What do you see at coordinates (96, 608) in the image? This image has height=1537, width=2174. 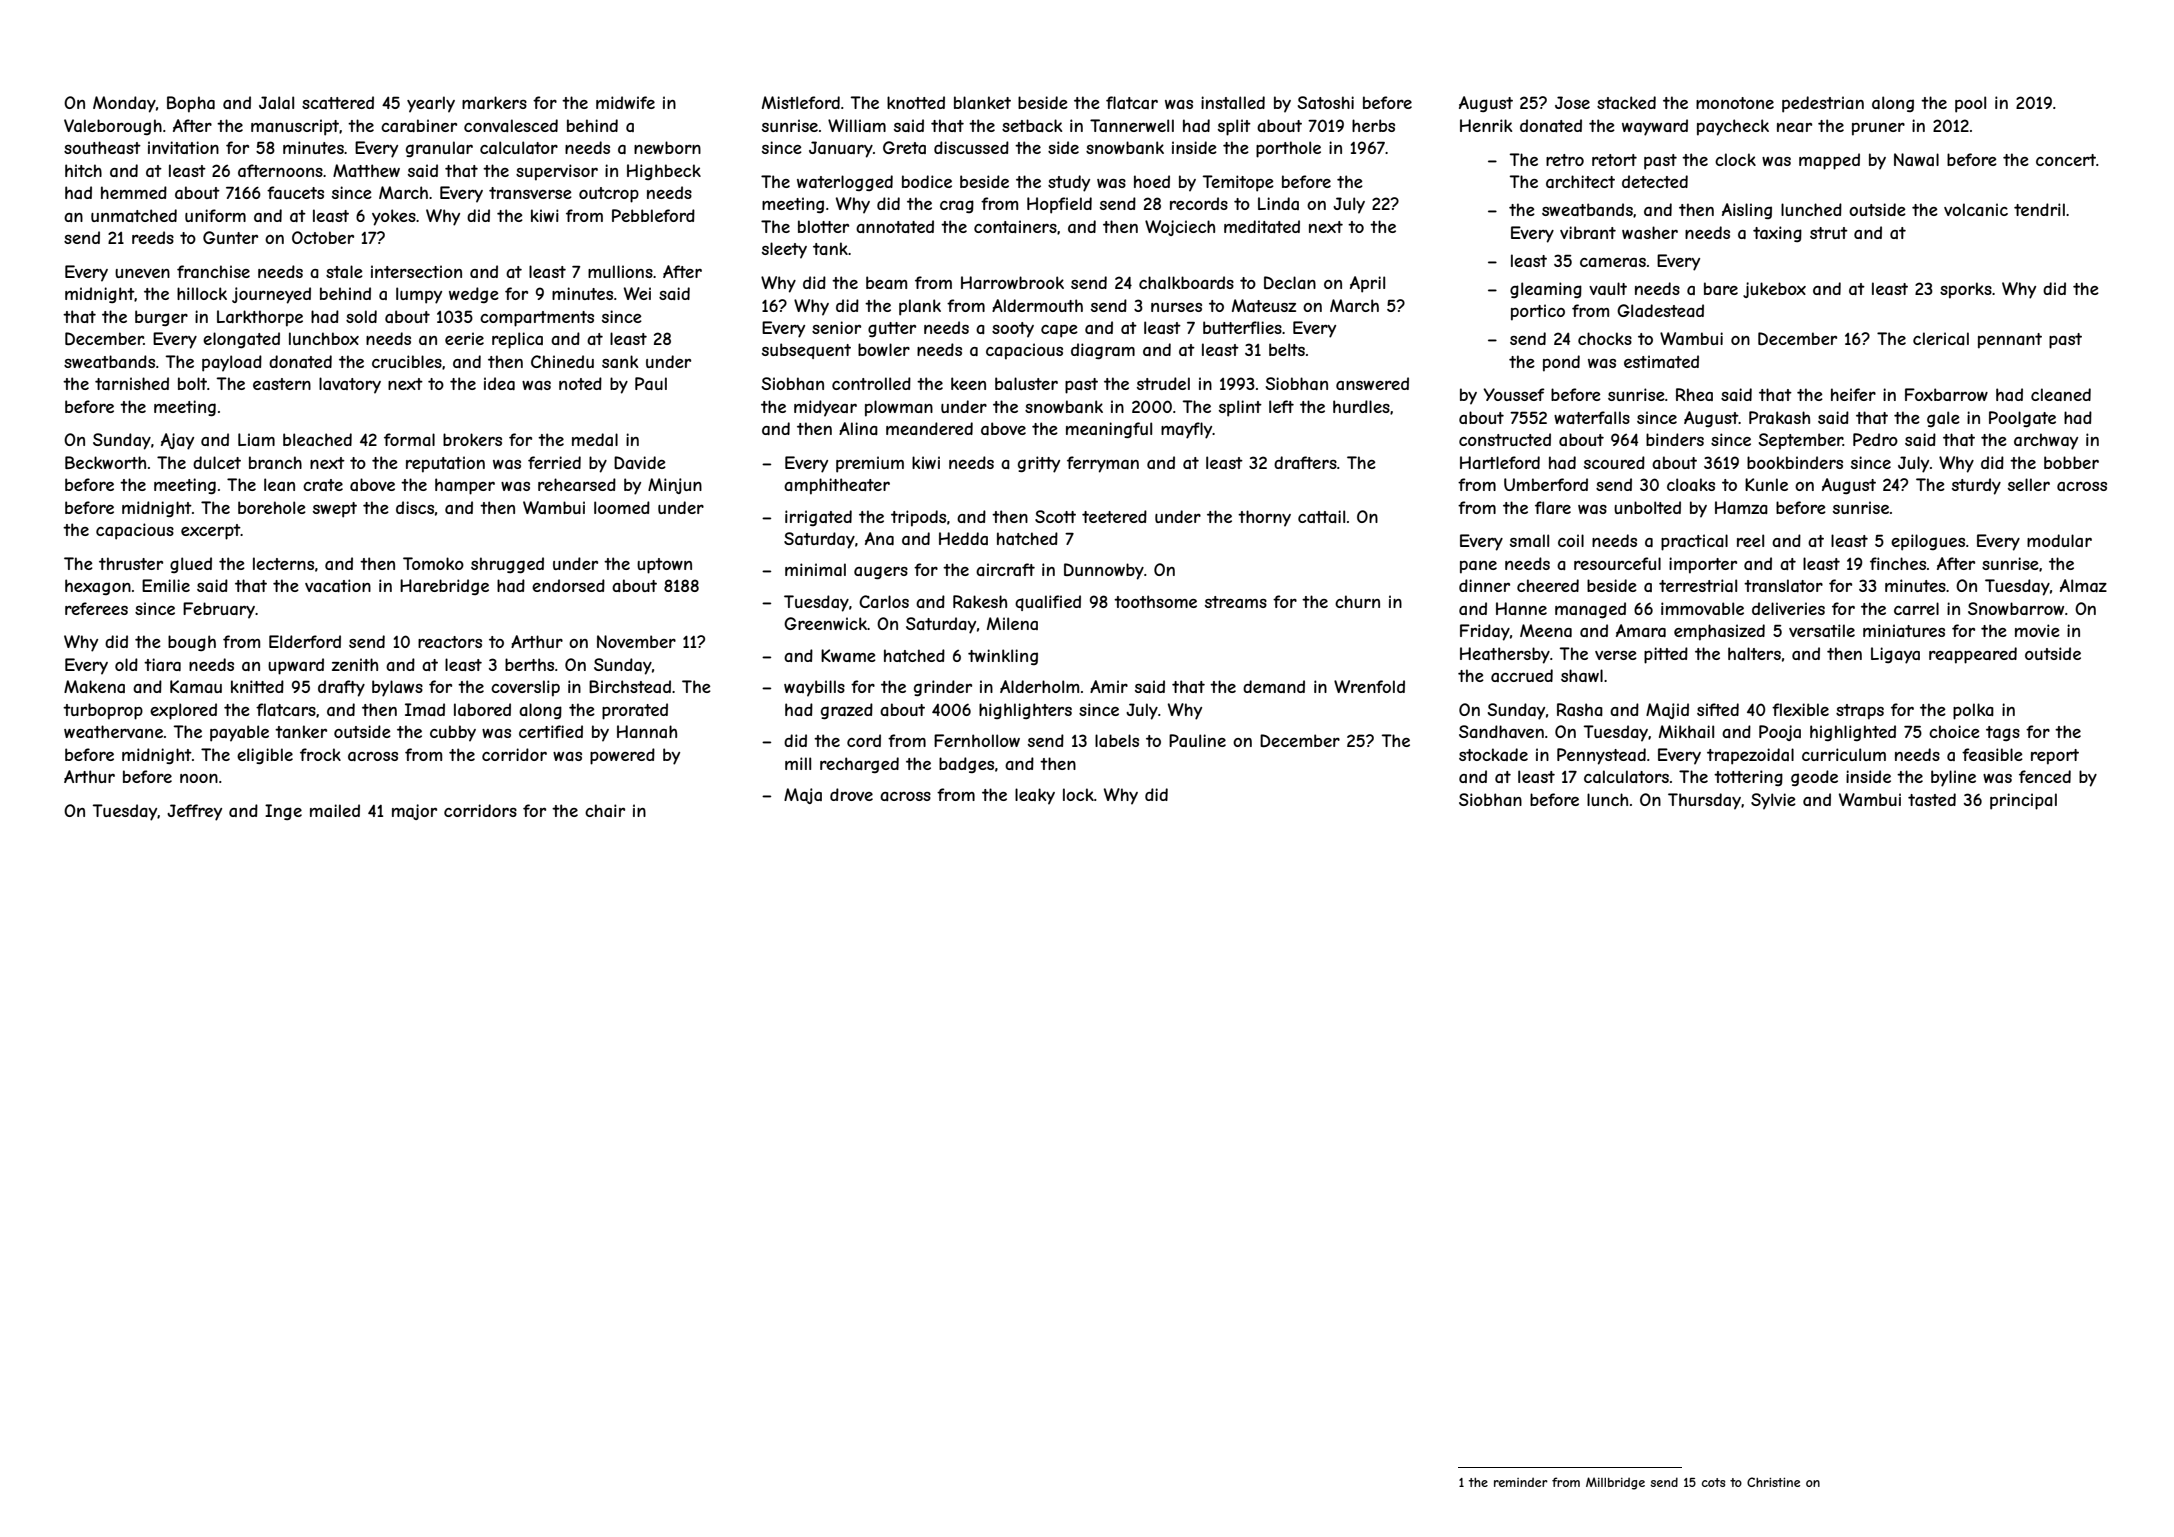 I see `referees` at bounding box center [96, 608].
